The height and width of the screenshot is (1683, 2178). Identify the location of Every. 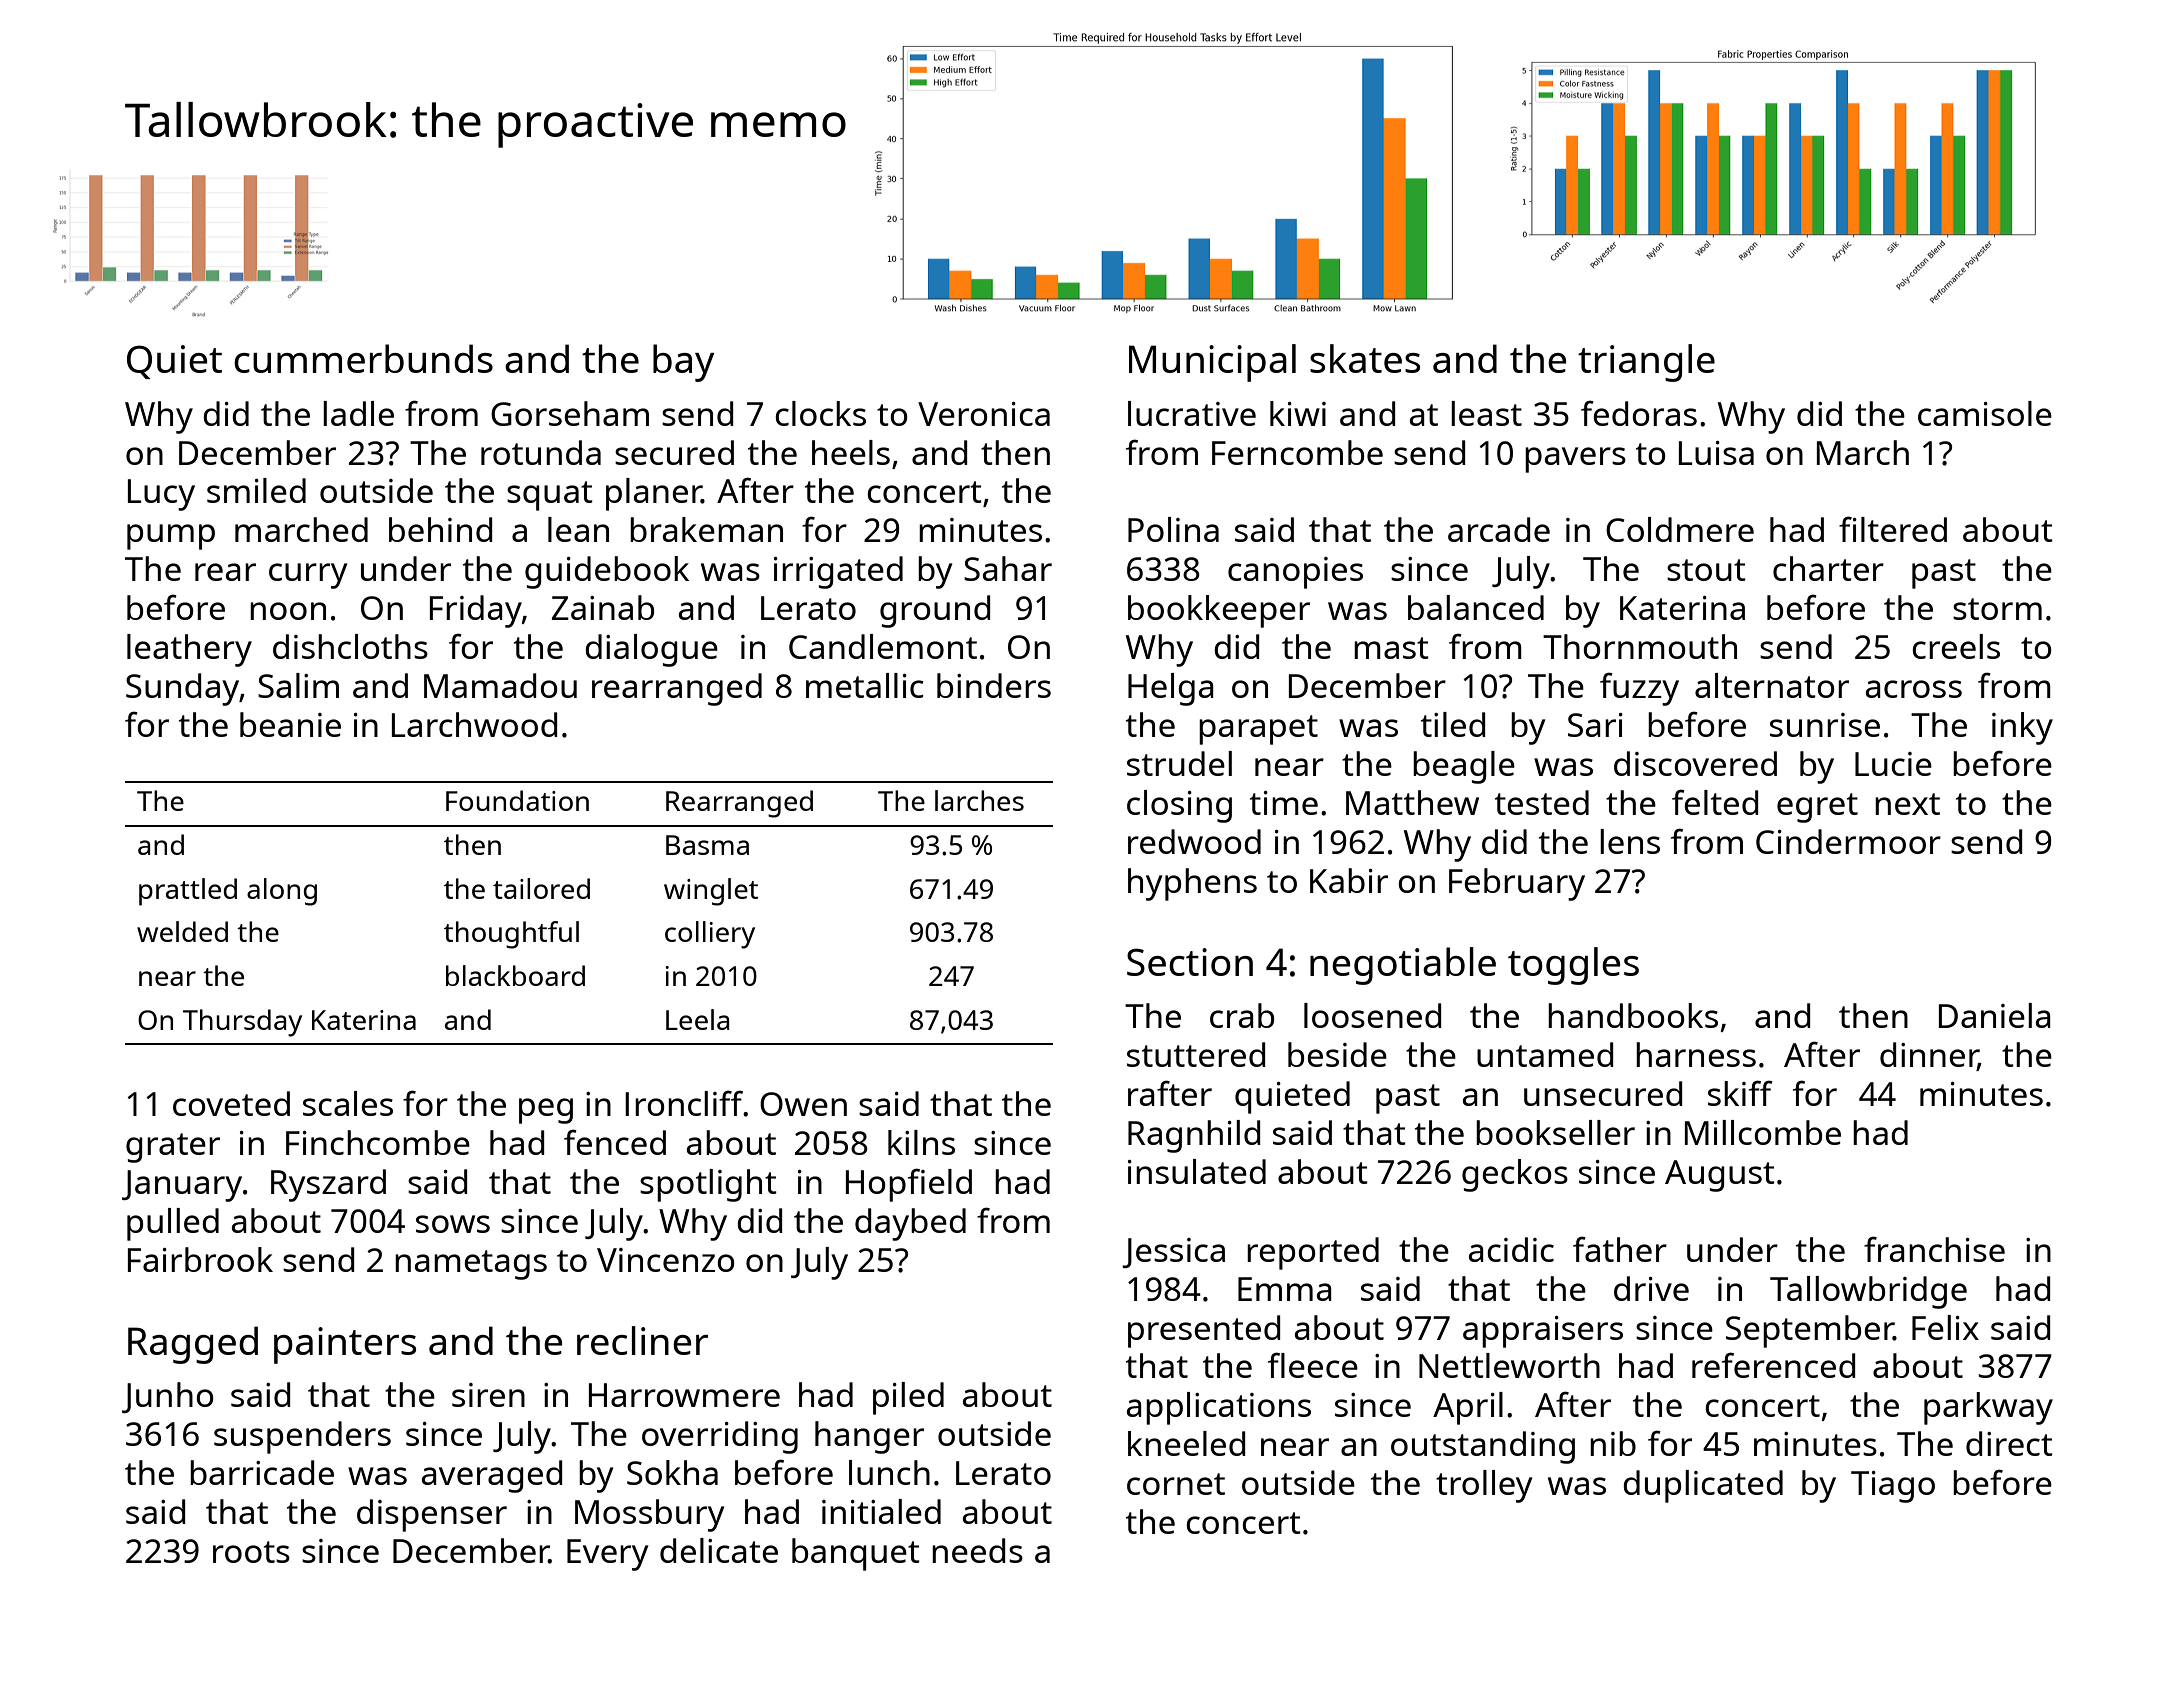
(607, 1555).
